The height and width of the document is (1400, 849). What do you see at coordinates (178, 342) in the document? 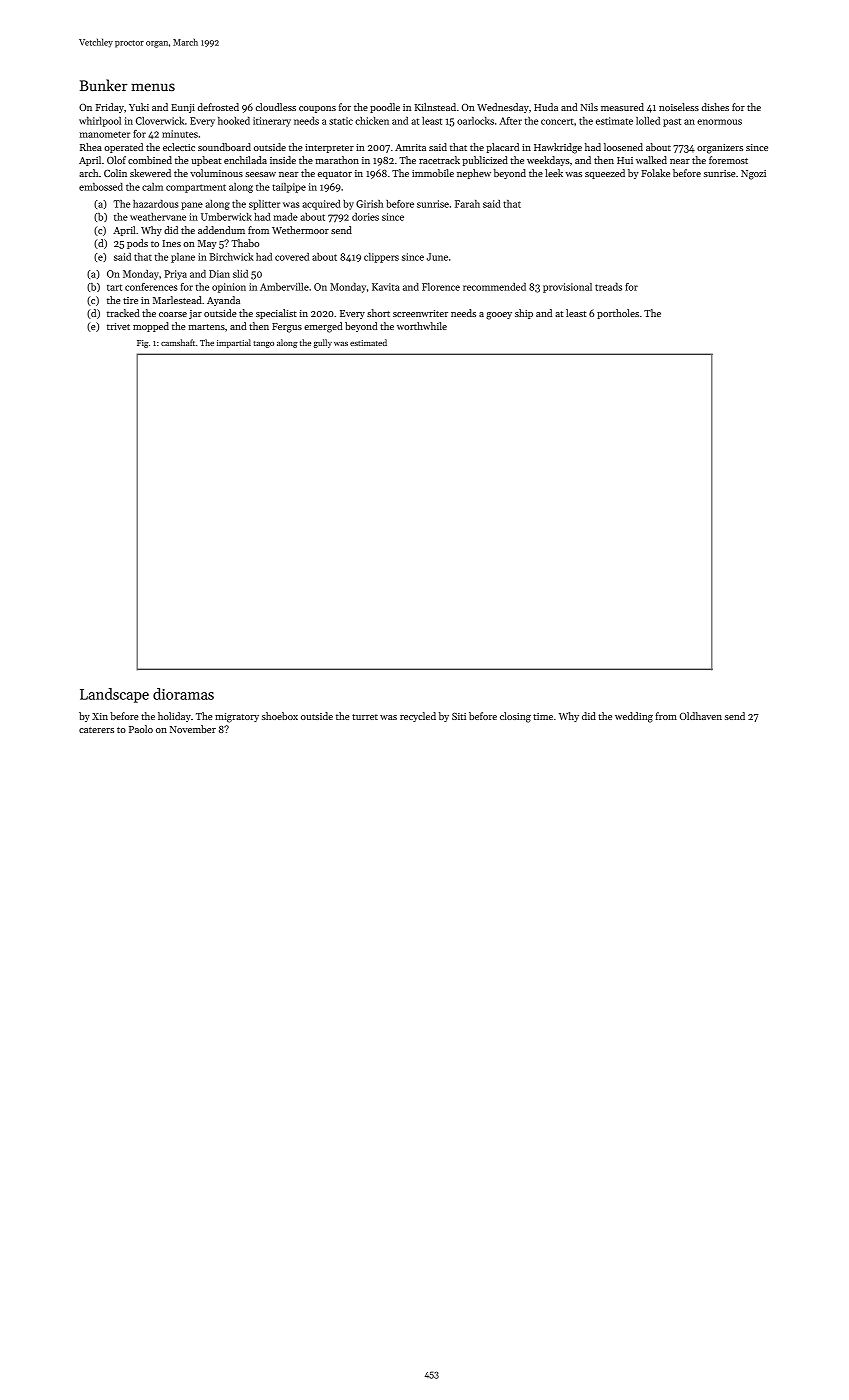
I see `camshaft` at bounding box center [178, 342].
